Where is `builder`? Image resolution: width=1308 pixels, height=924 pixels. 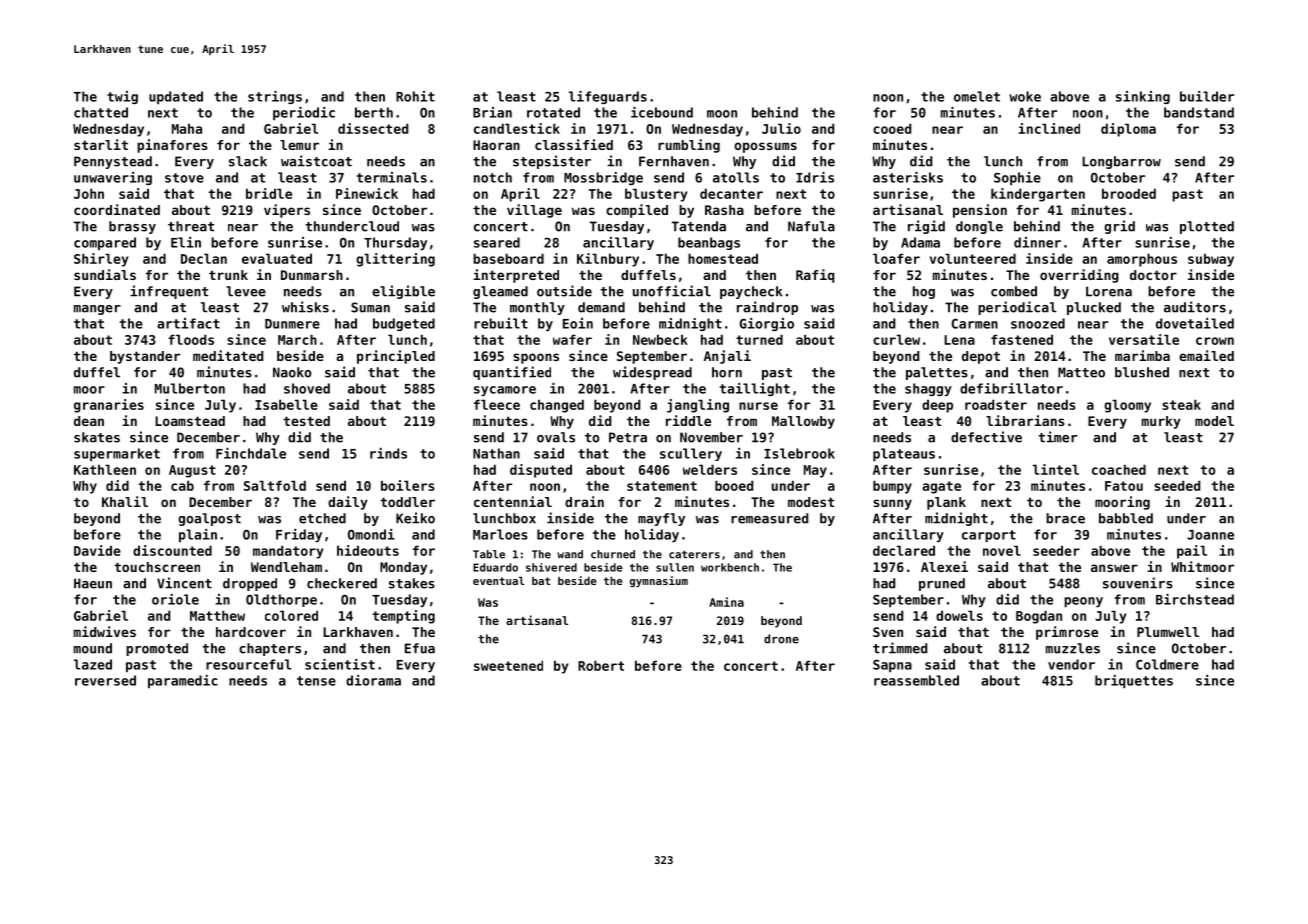
builder is located at coordinates (1207, 96).
